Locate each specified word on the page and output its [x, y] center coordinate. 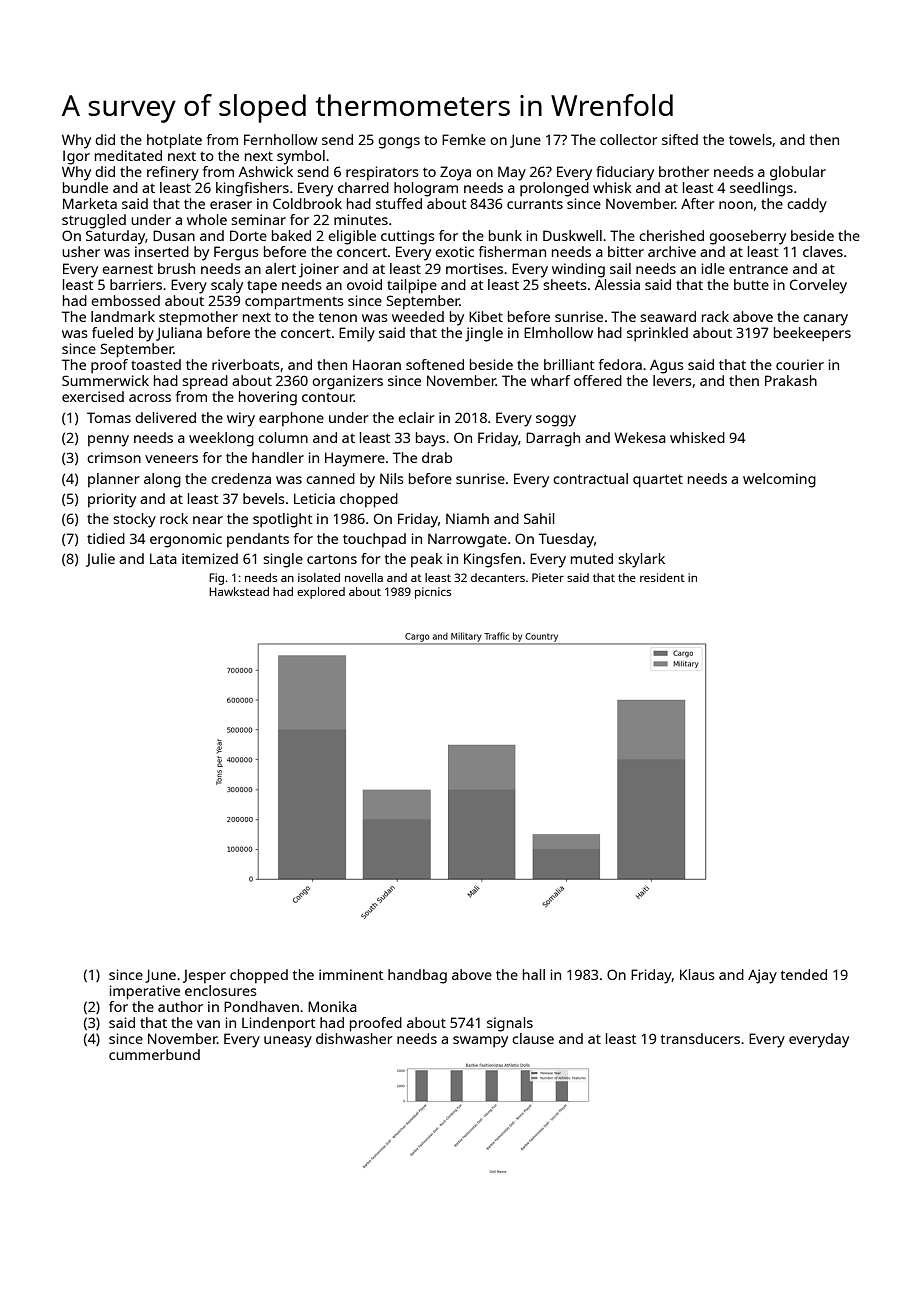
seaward [668, 316]
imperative [145, 992]
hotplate [174, 141]
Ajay [762, 976]
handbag [417, 976]
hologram [426, 189]
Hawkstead [239, 591]
